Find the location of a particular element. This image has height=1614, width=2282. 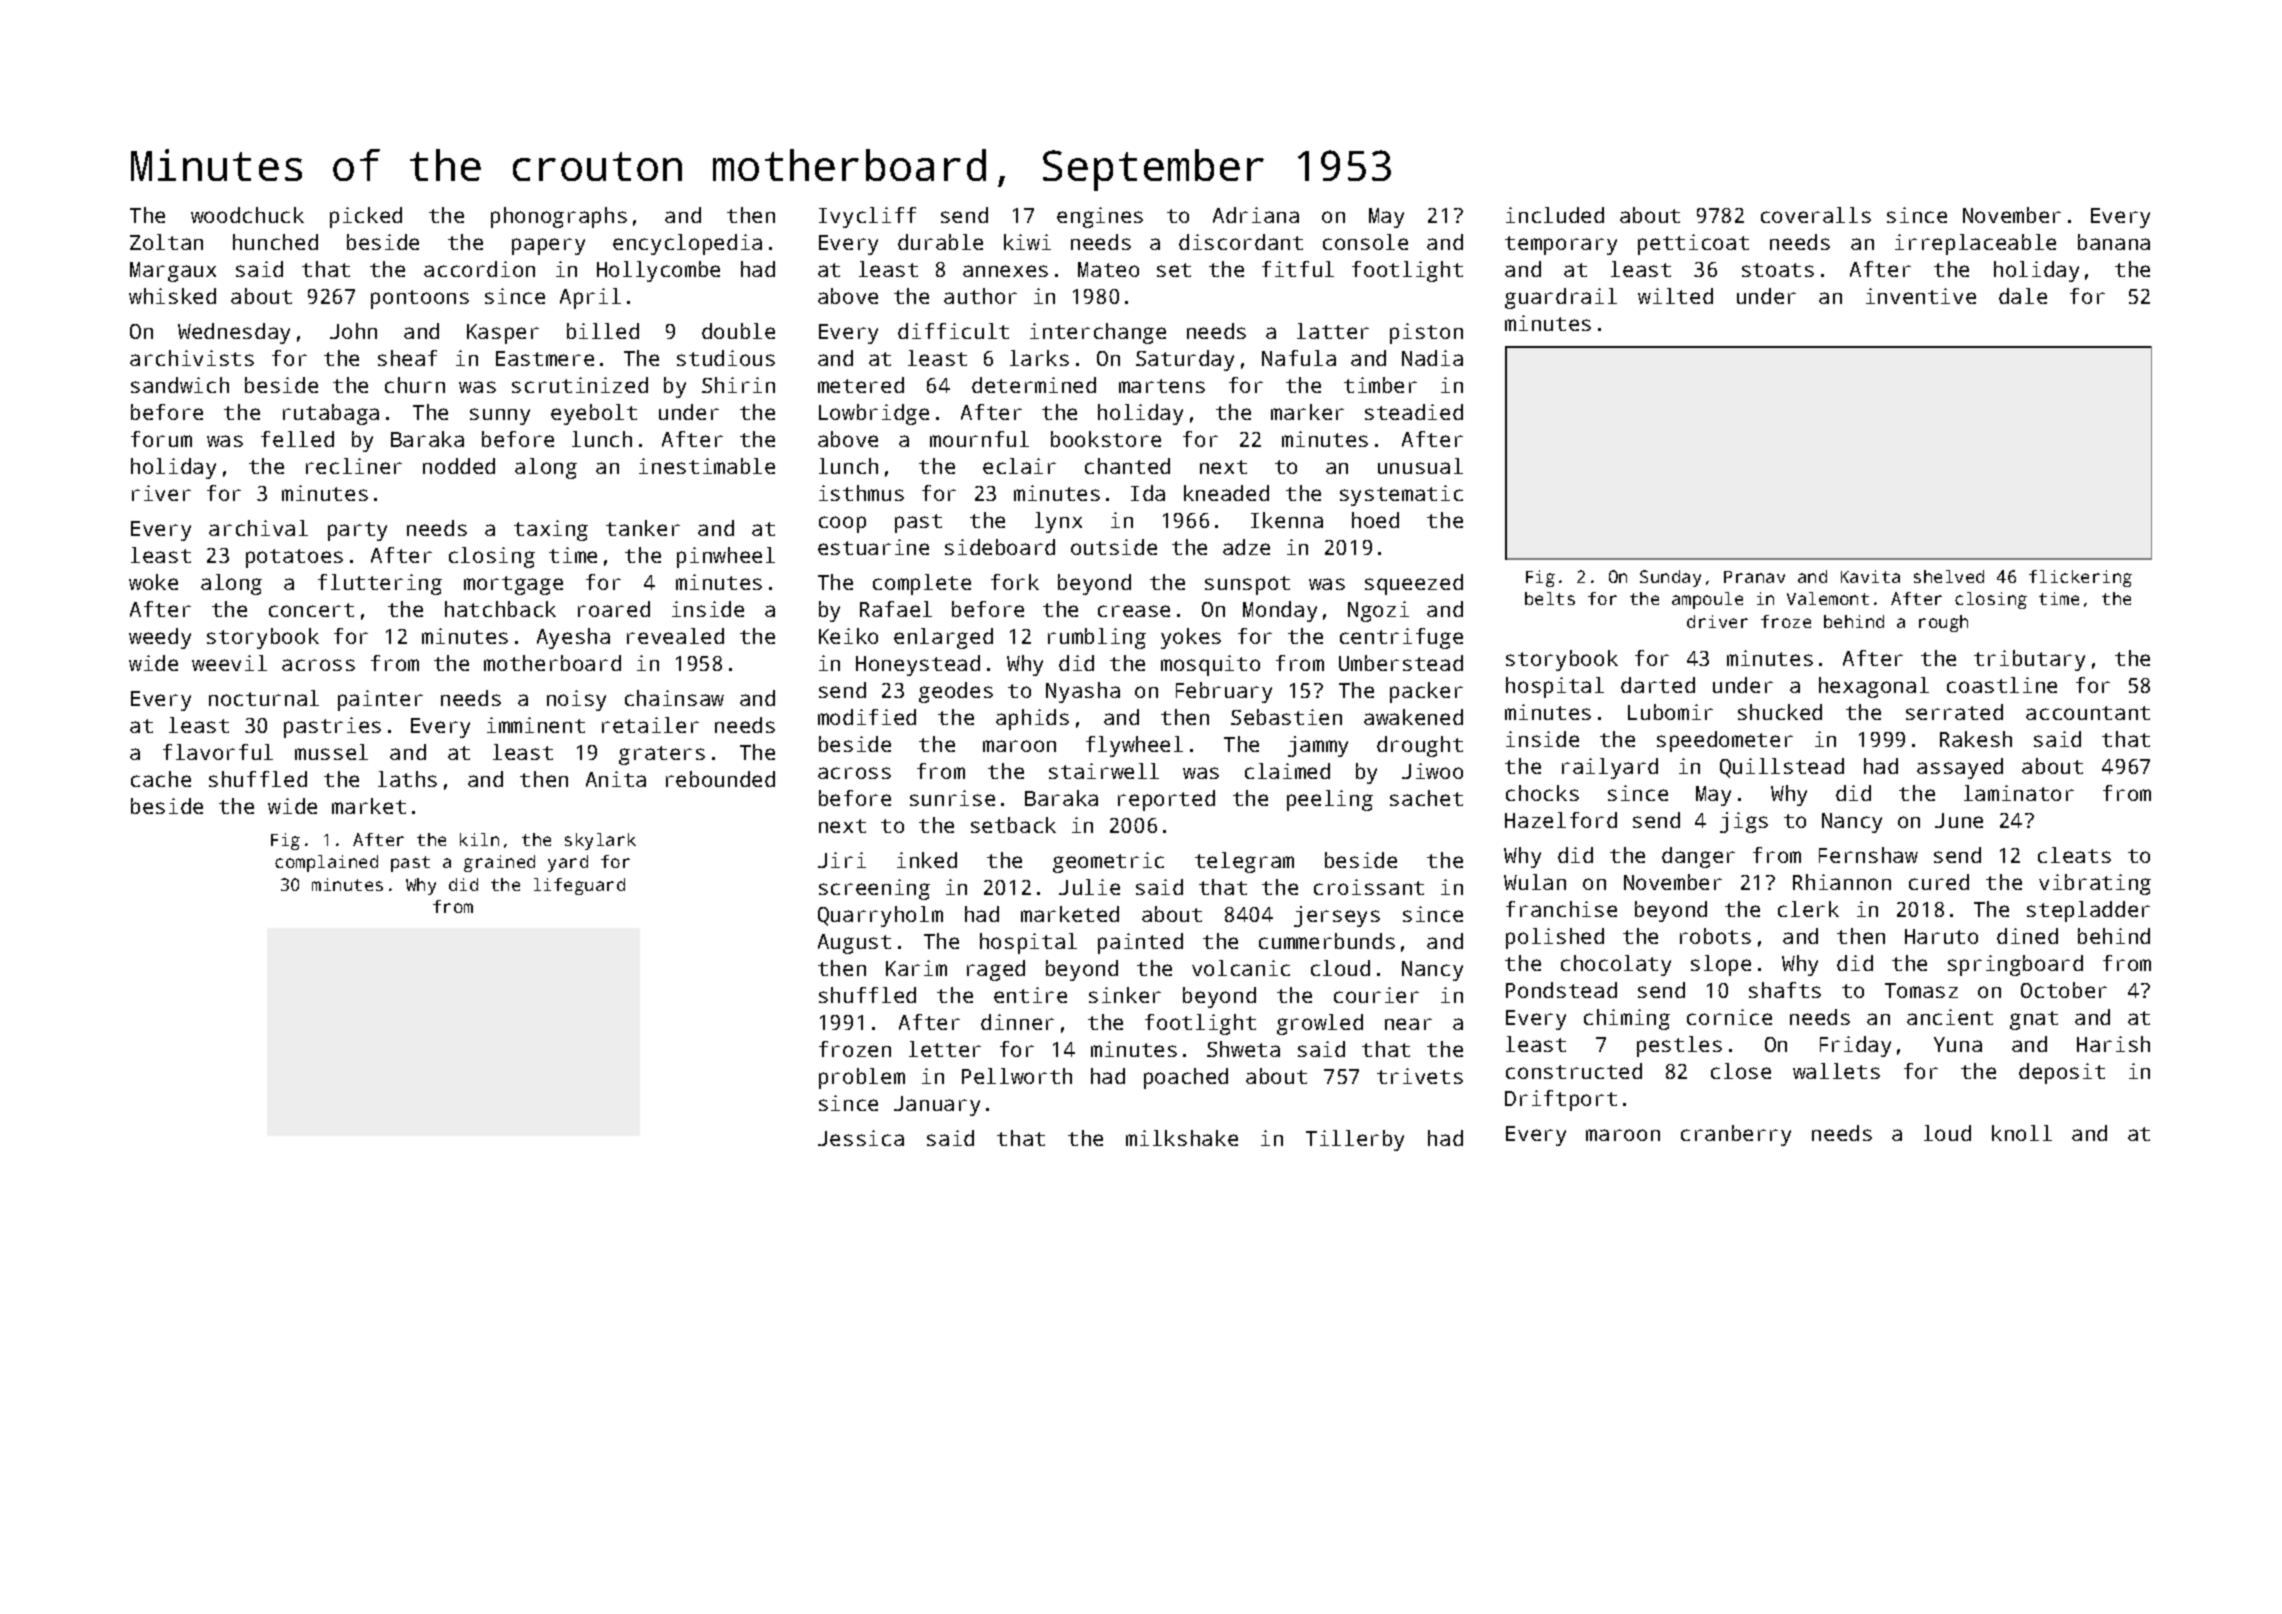

complained is located at coordinates (326, 863).
